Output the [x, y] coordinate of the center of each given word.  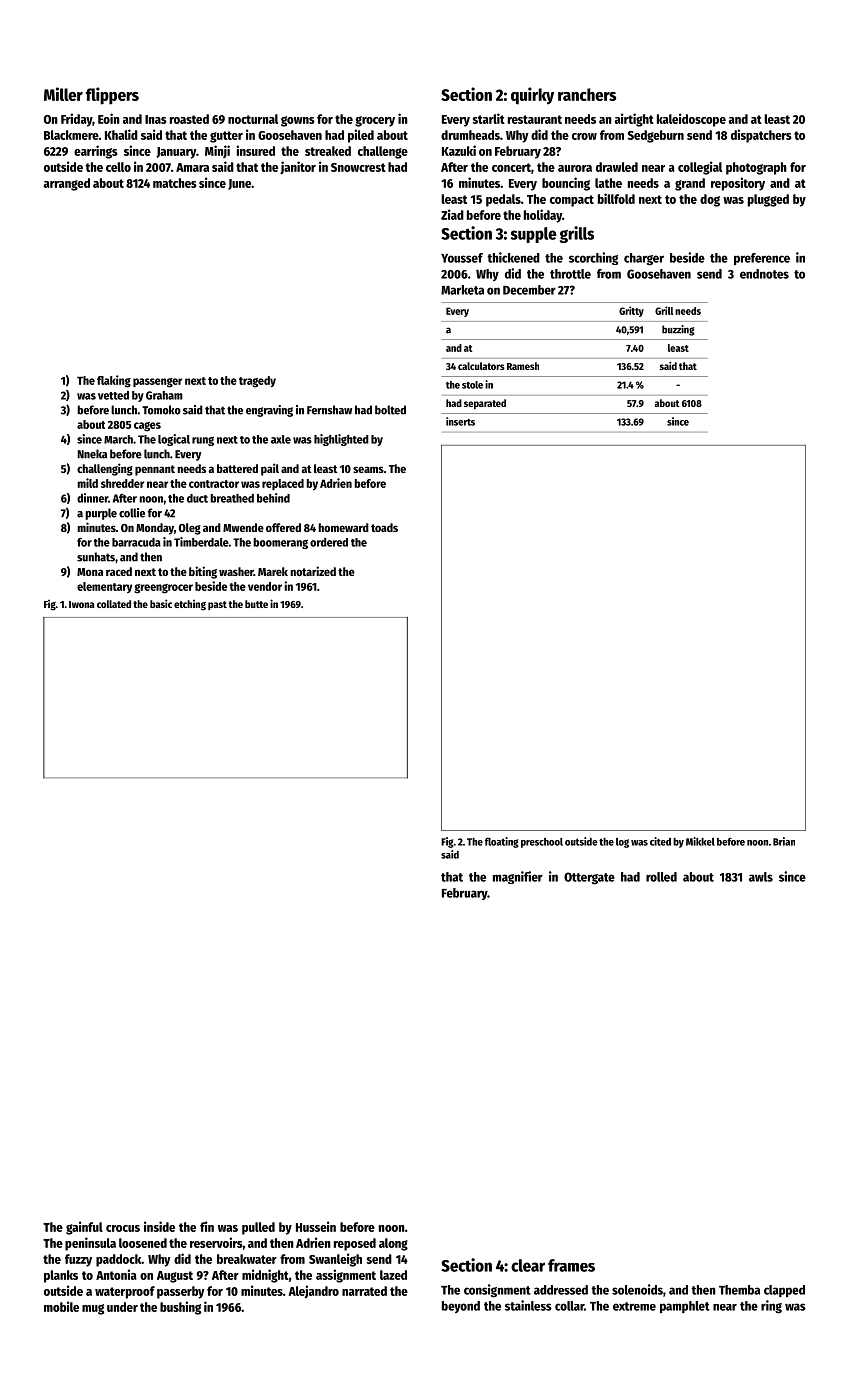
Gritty [631, 311]
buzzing [678, 330]
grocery [375, 121]
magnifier [518, 877]
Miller [63, 94]
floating [502, 842]
